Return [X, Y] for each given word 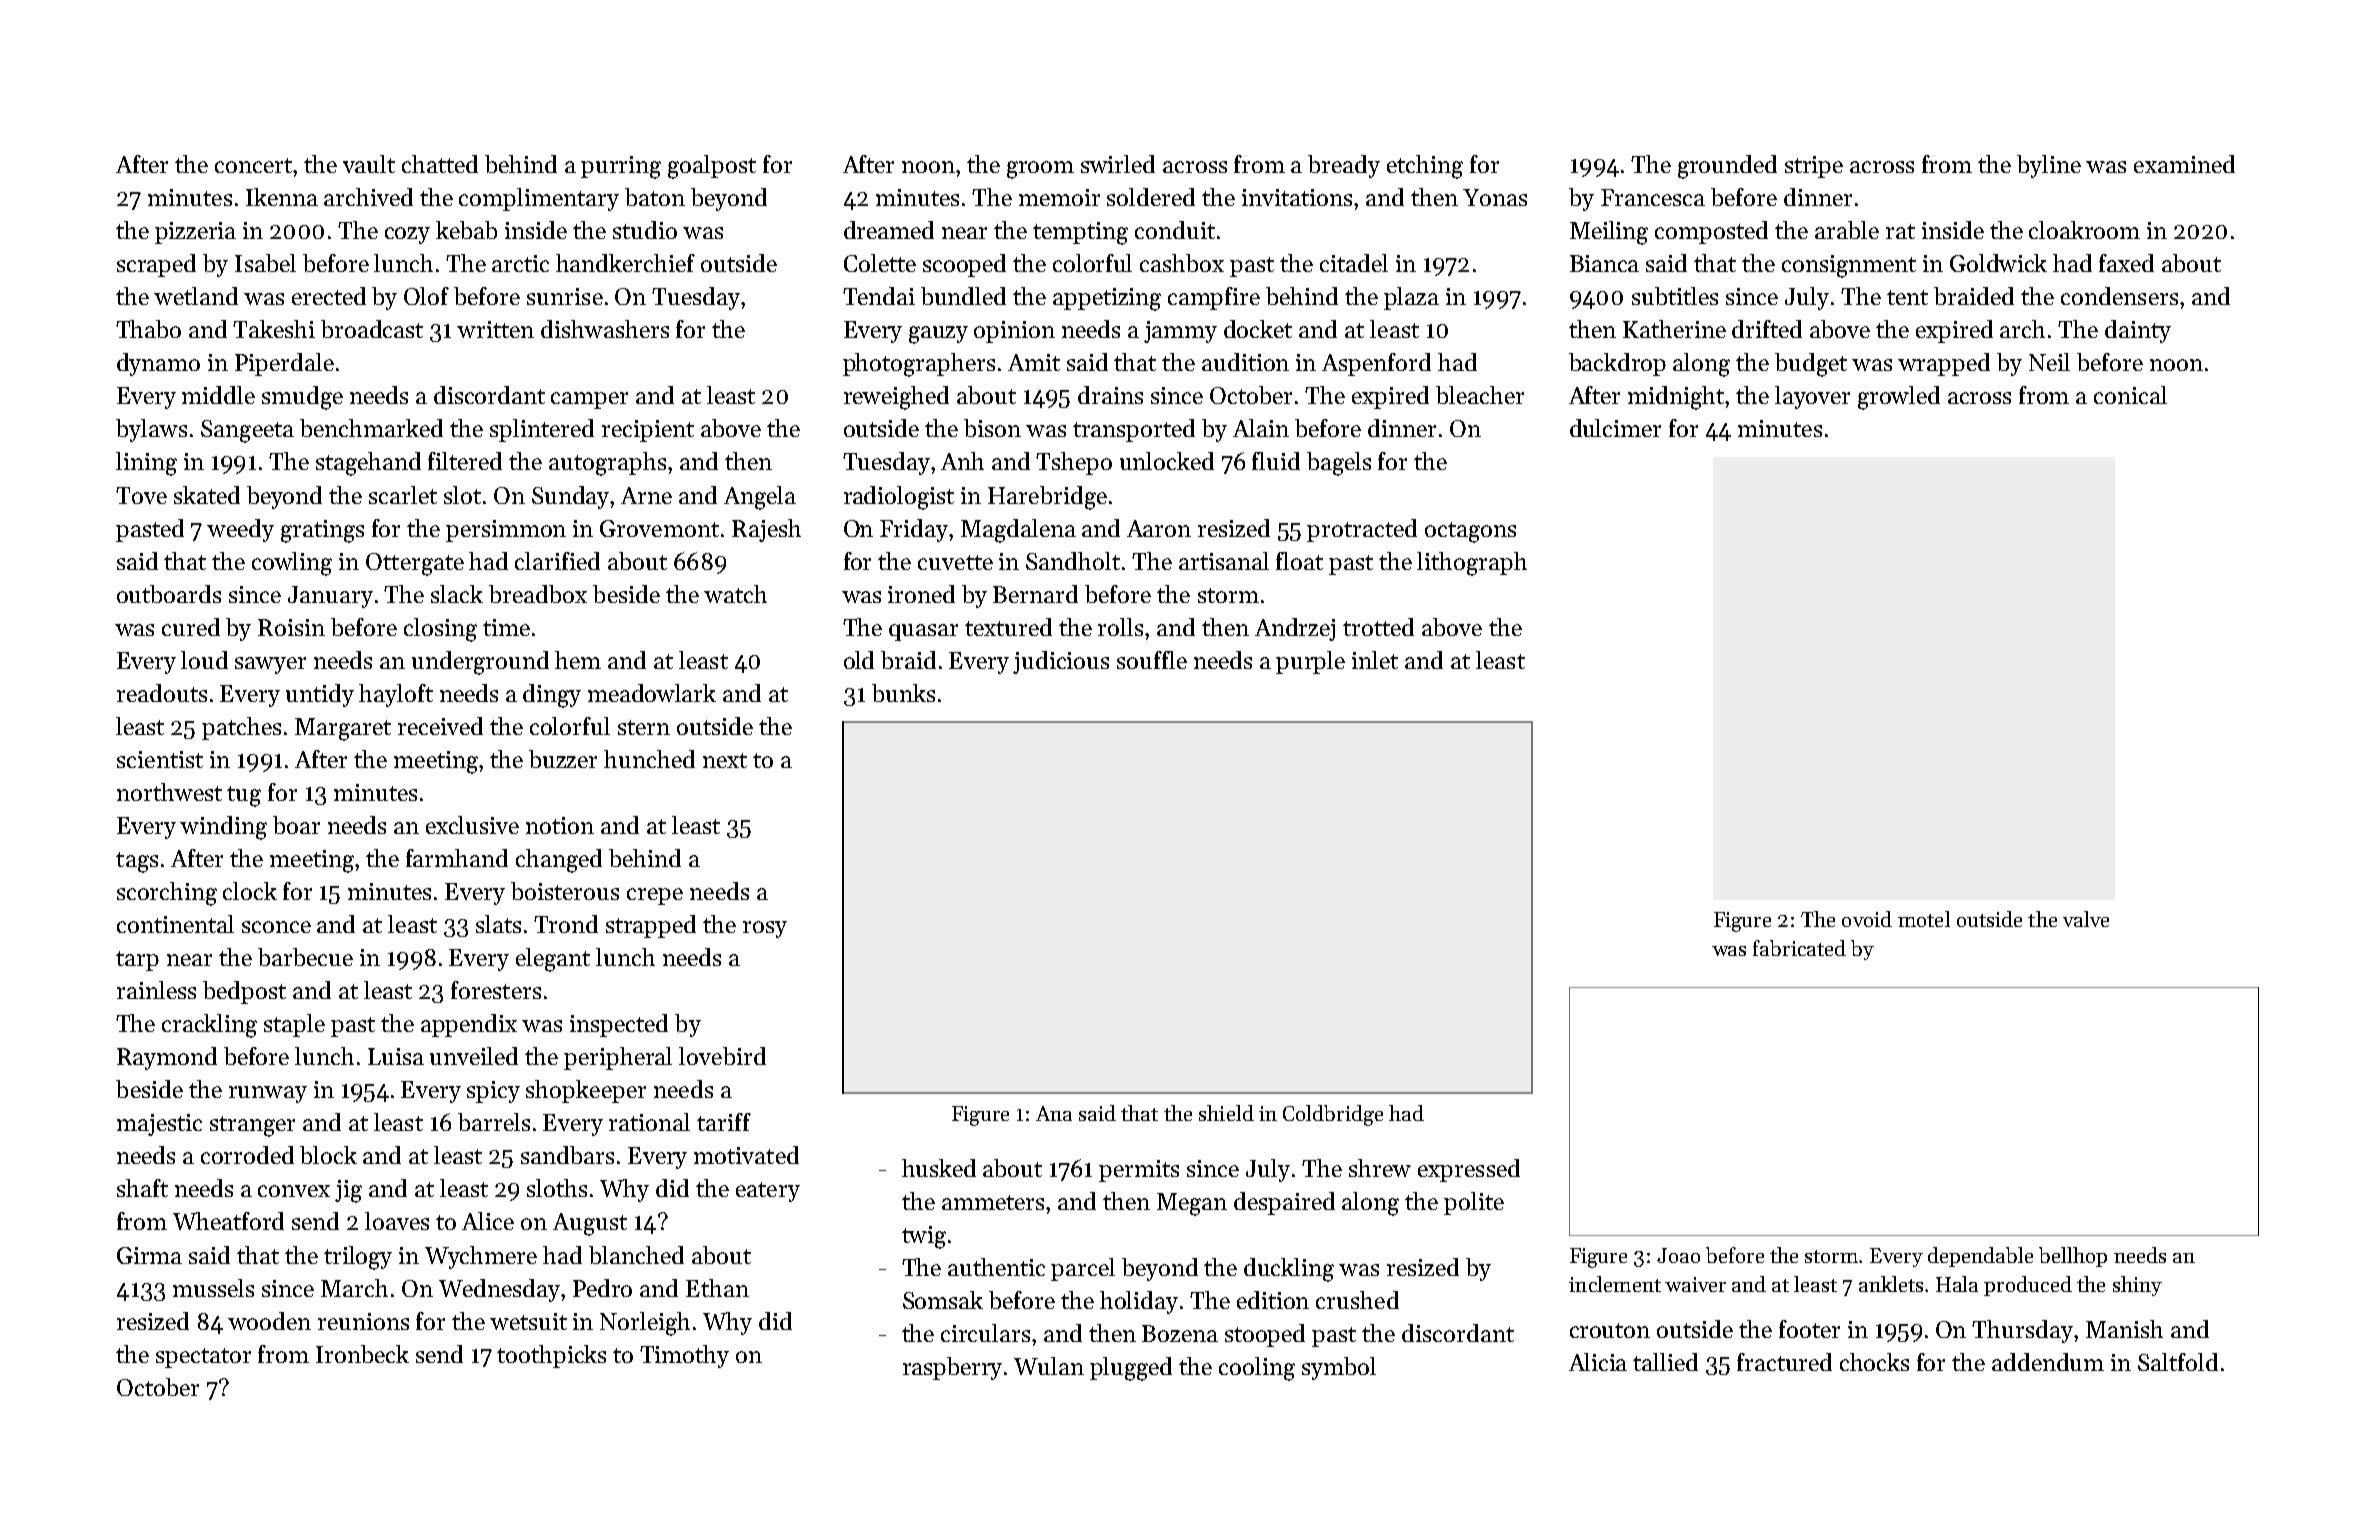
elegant [553, 960]
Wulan [1049, 1366]
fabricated [1799, 948]
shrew [1380, 1168]
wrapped [1944, 364]
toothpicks [551, 1356]
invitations [1297, 197]
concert [253, 165]
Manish [2124, 1329]
